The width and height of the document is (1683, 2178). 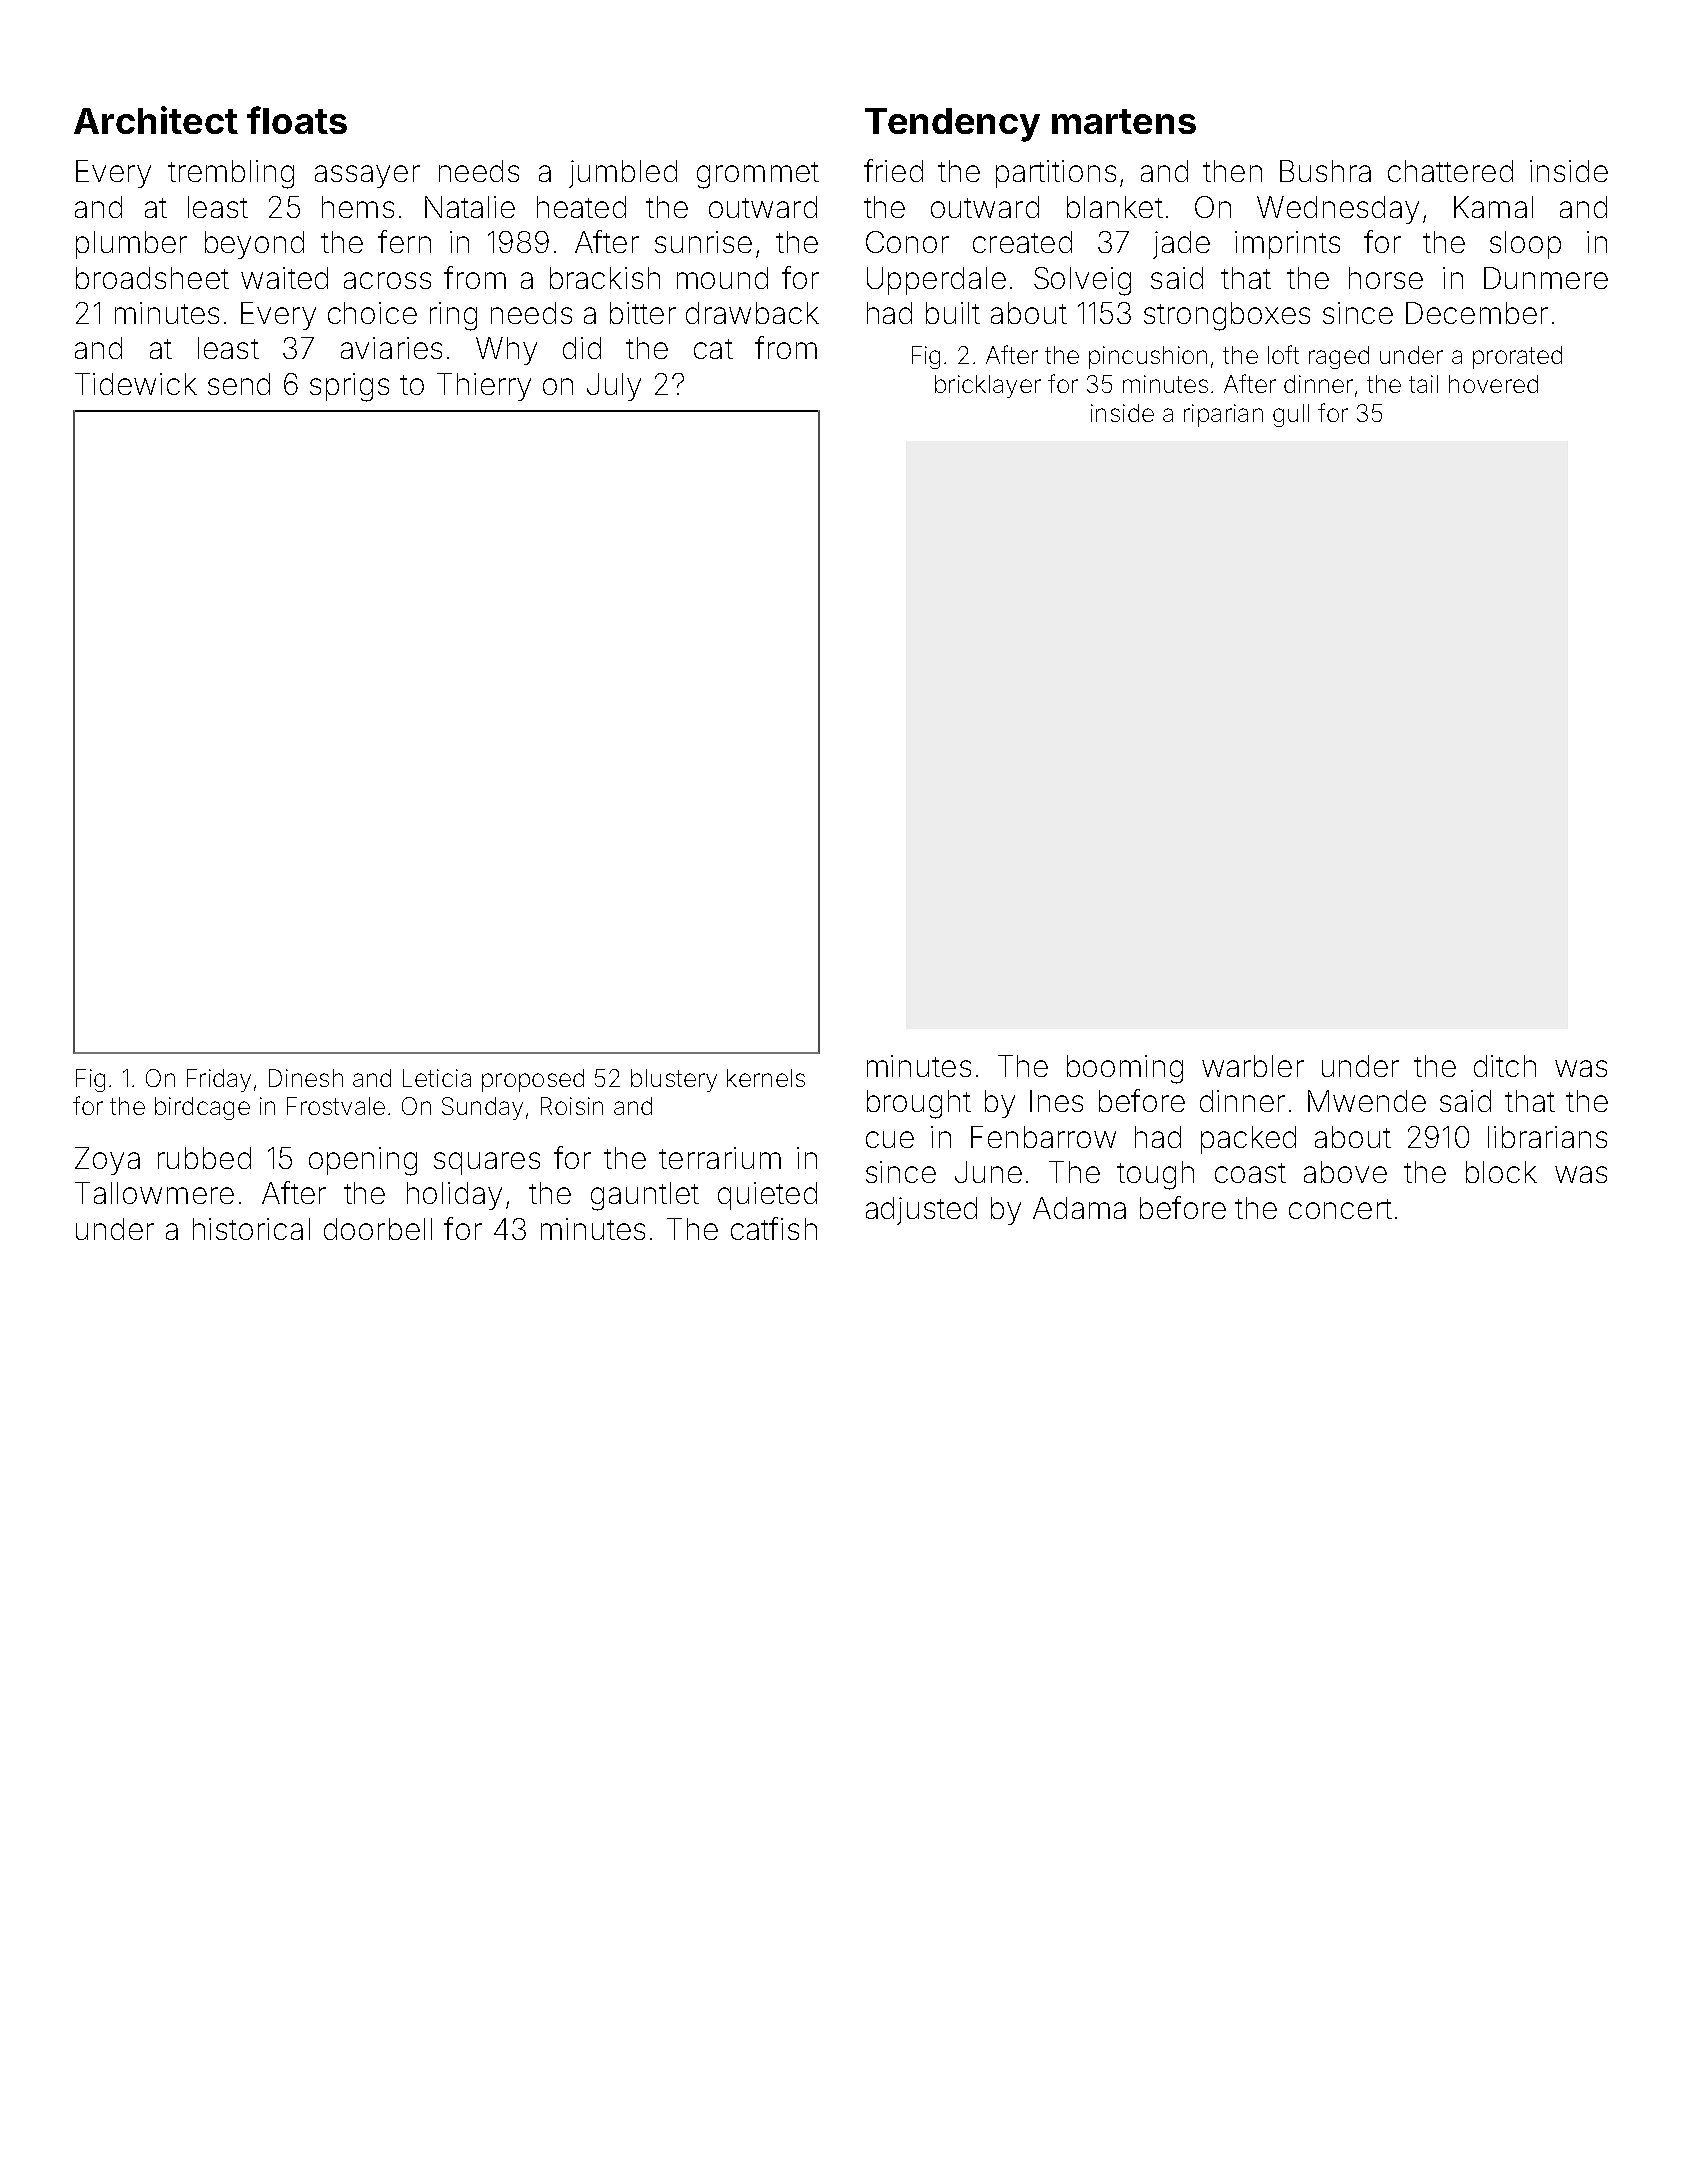 What do you see at coordinates (614, 387) in the document?
I see `July` at bounding box center [614, 387].
